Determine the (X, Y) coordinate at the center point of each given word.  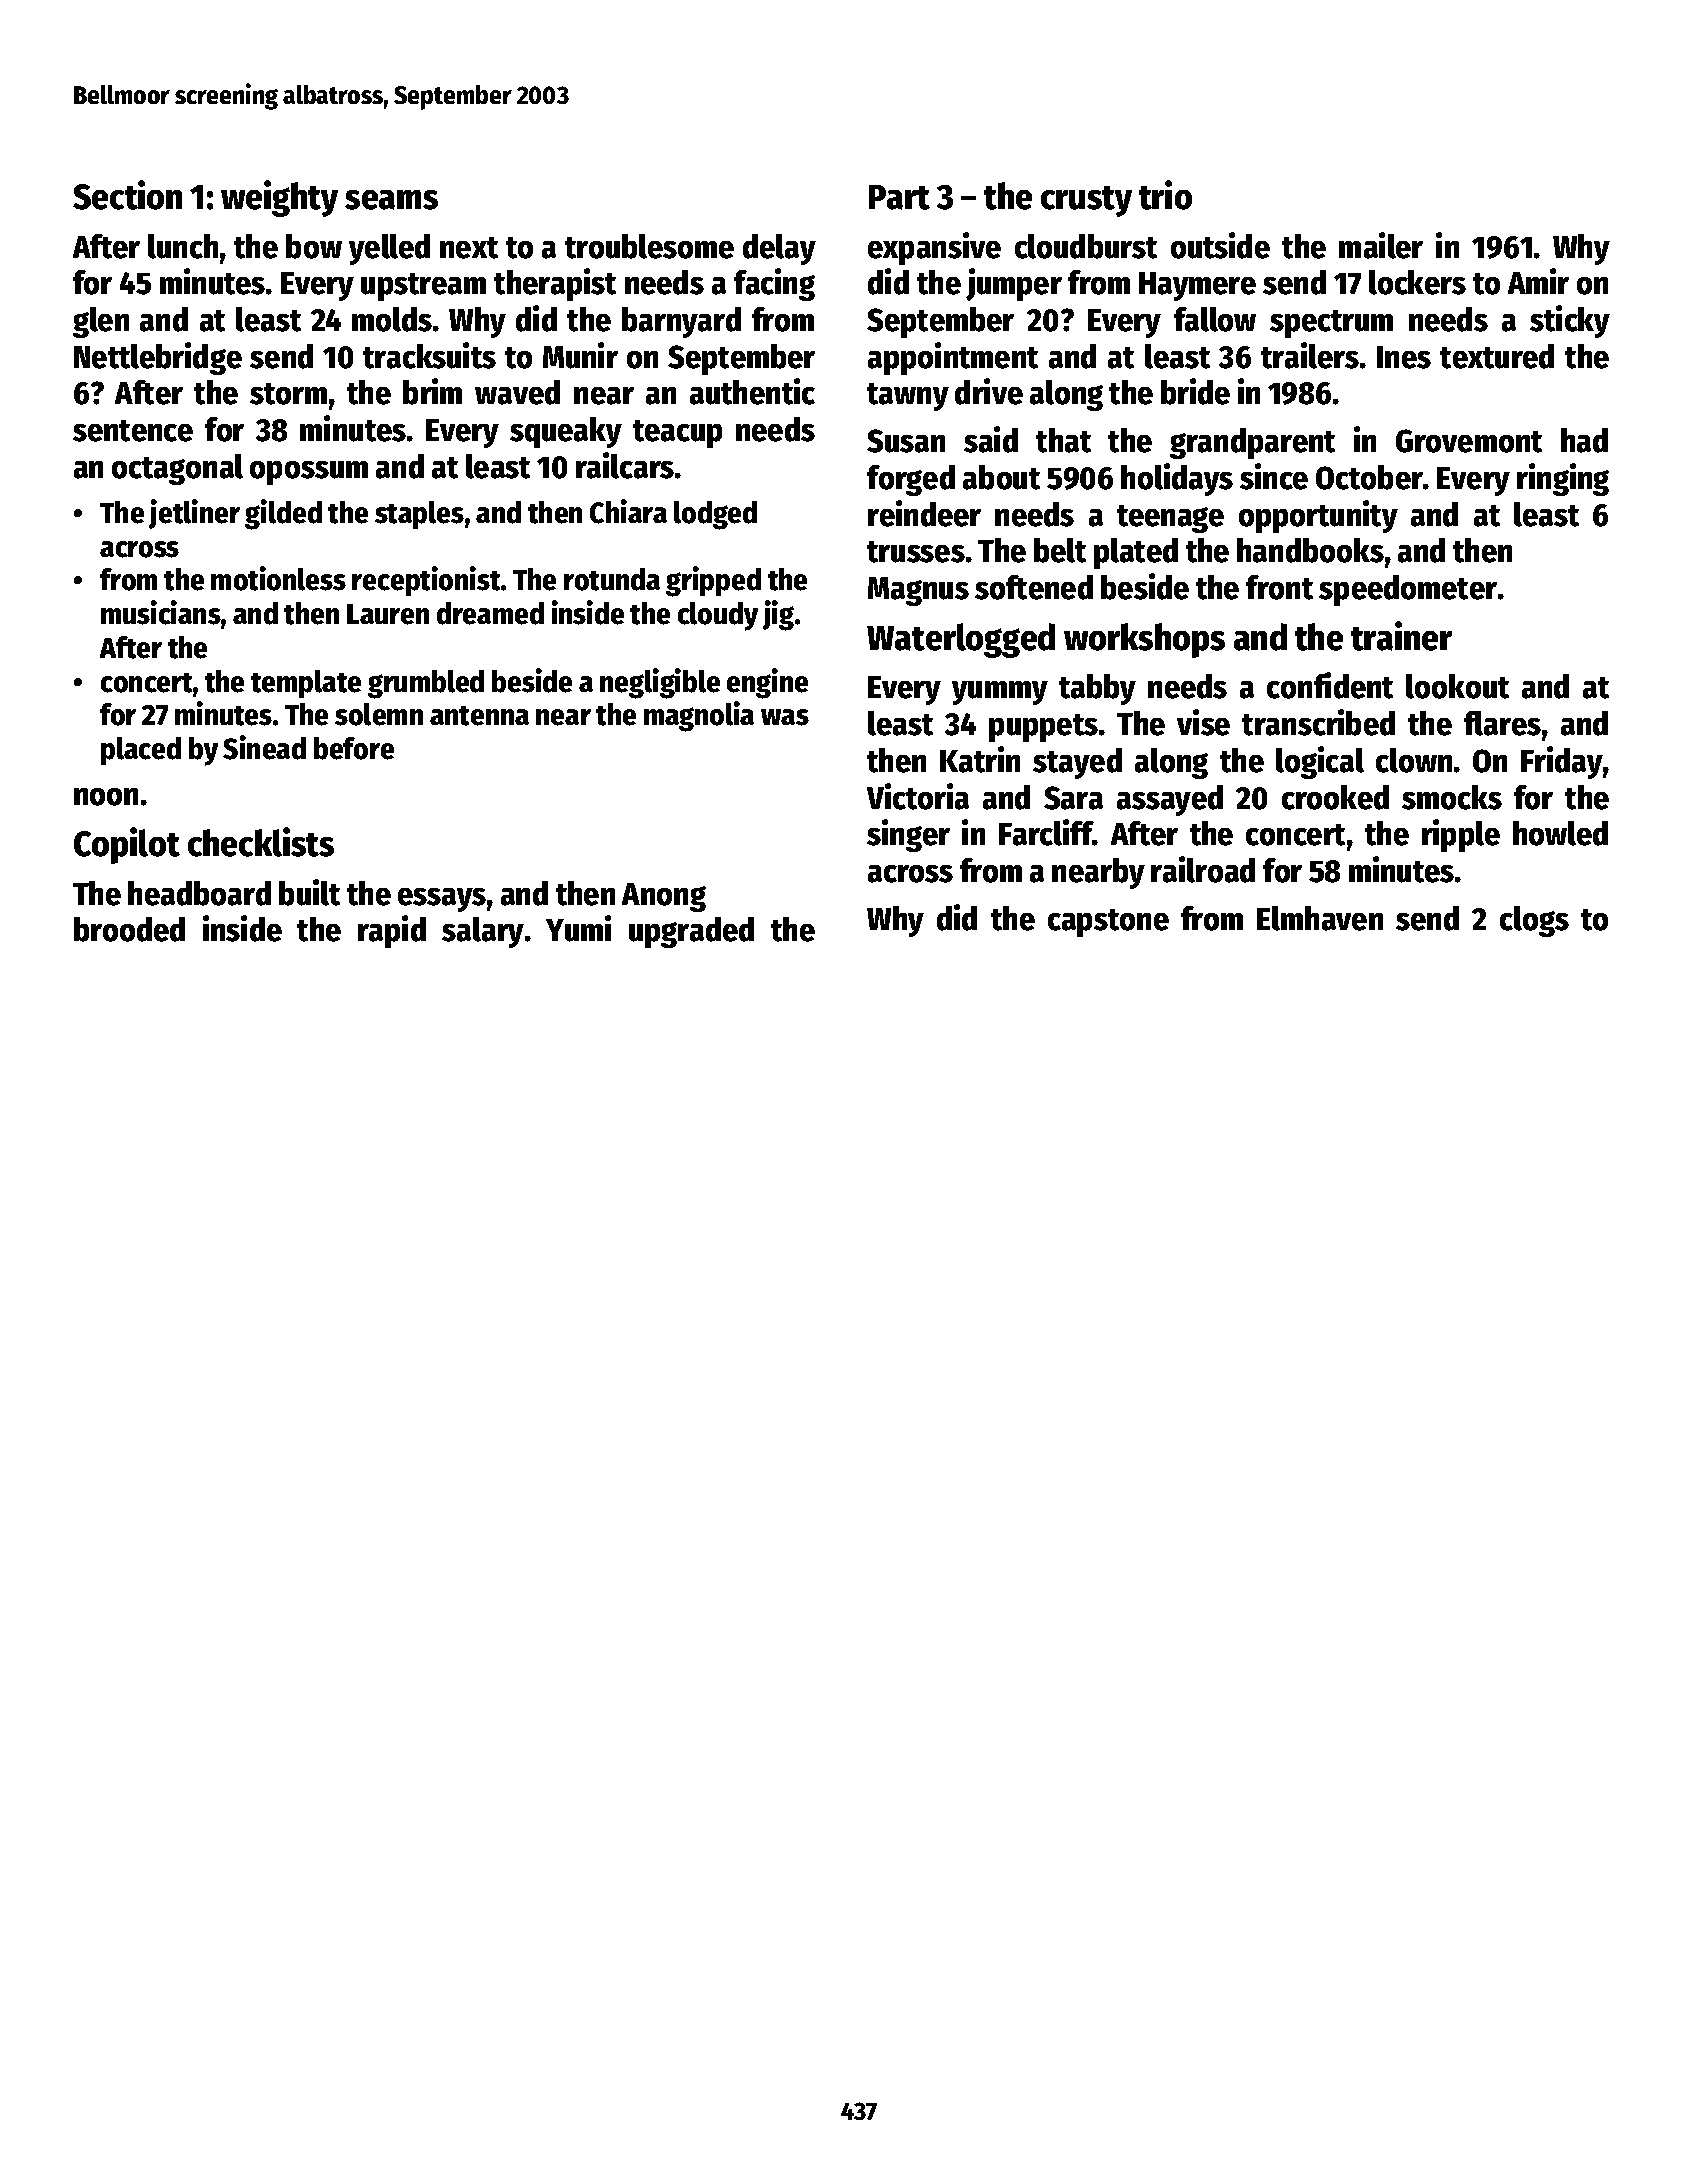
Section (127, 195)
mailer (1381, 245)
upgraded (691, 932)
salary (483, 932)
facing (774, 284)
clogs (1534, 921)
